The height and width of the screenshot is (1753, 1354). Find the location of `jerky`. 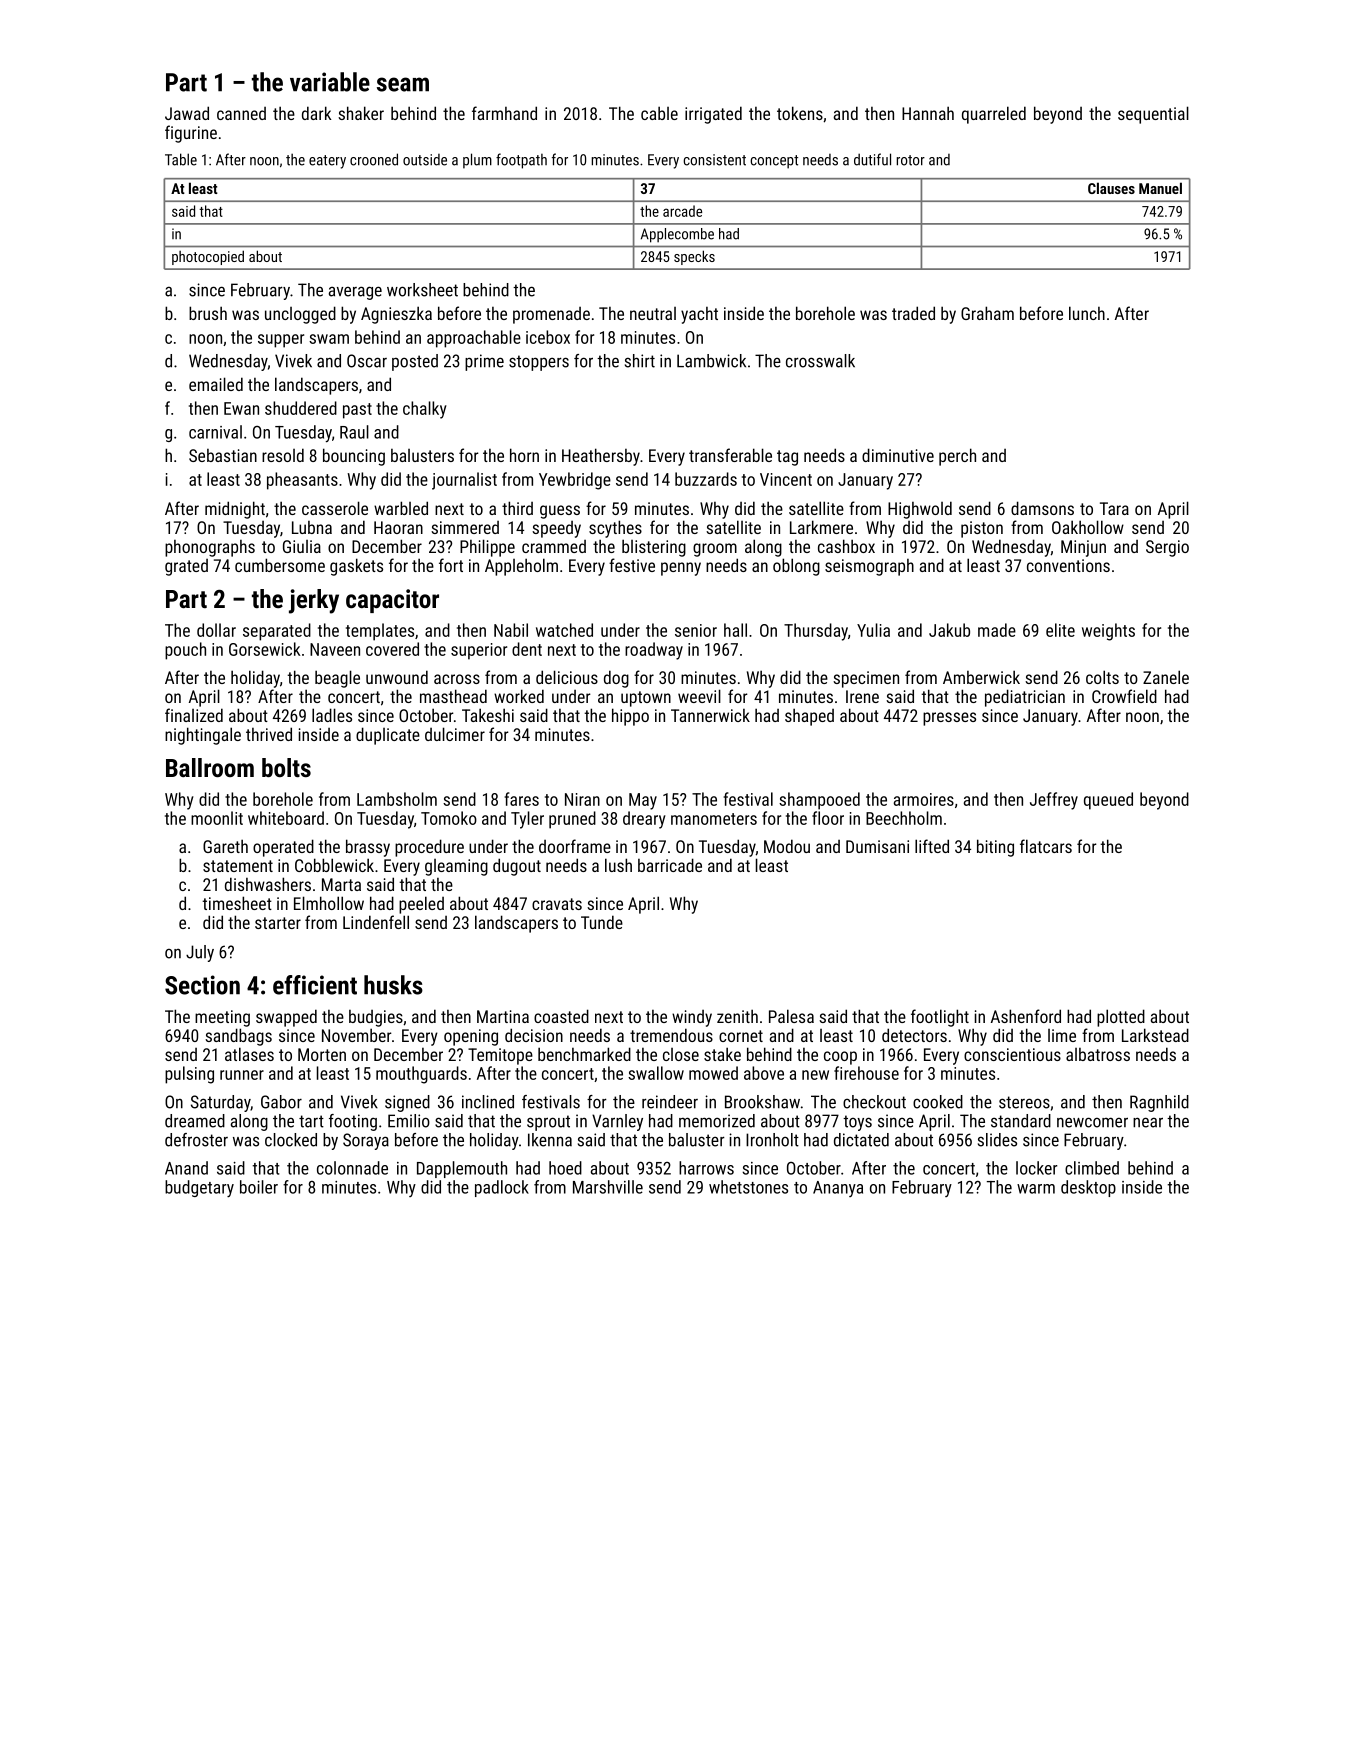

jerky is located at coordinates (314, 601).
